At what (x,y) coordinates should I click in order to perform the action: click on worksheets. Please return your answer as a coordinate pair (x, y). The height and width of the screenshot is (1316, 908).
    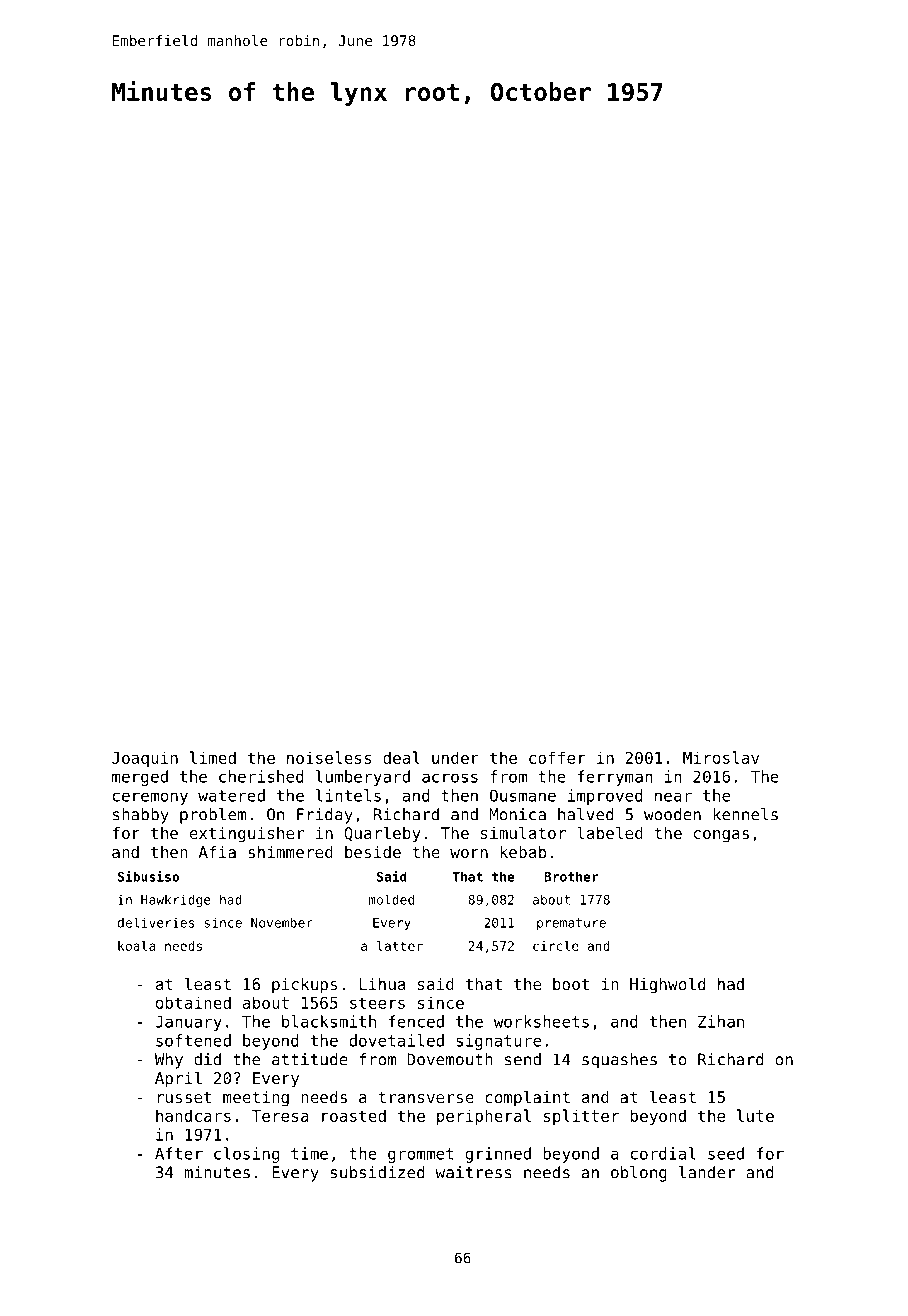
    Looking at the image, I should click on (541, 1021).
